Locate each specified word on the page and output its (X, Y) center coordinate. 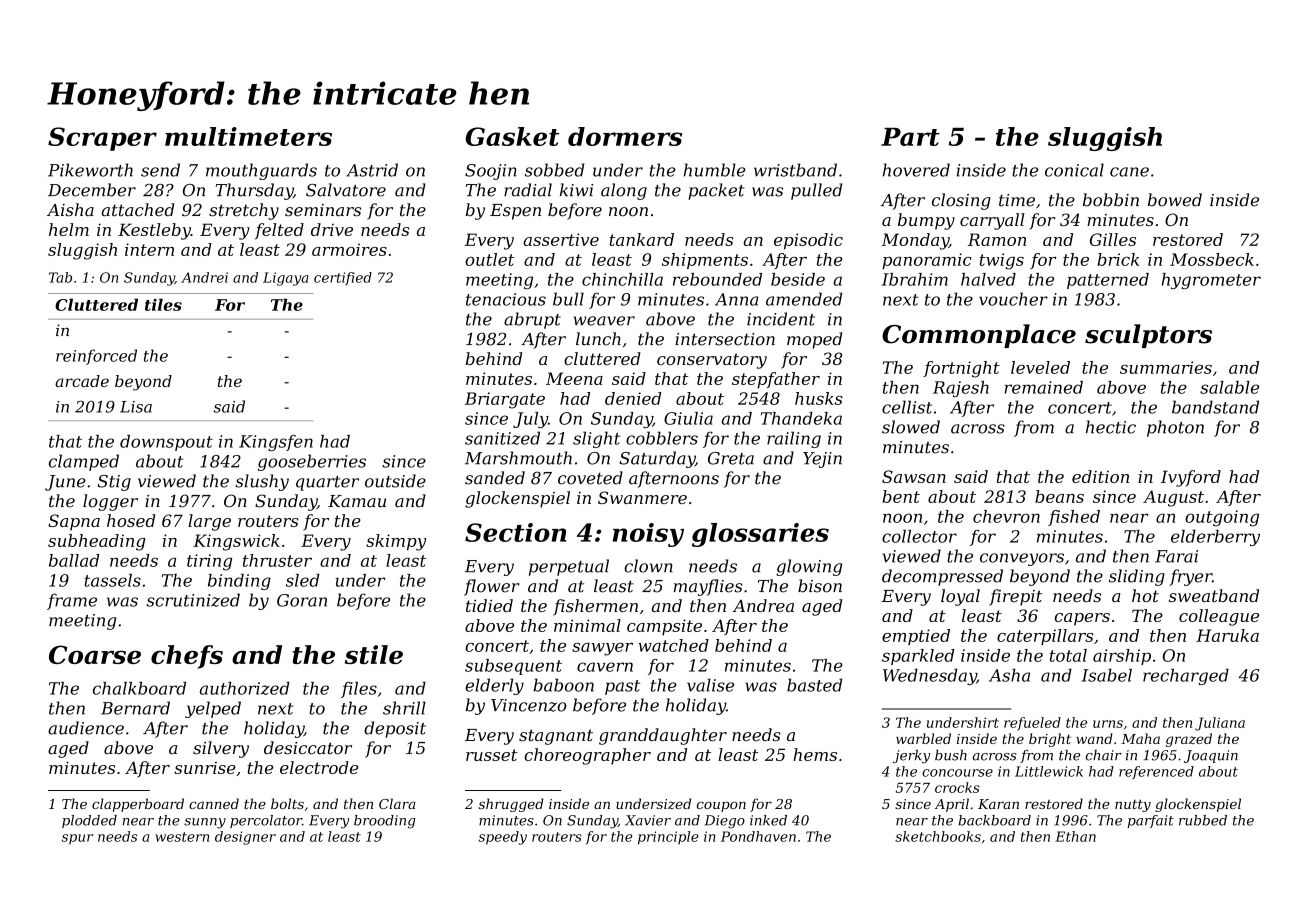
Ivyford (1191, 478)
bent (901, 496)
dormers (625, 136)
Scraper (102, 139)
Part (910, 137)
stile (374, 654)
